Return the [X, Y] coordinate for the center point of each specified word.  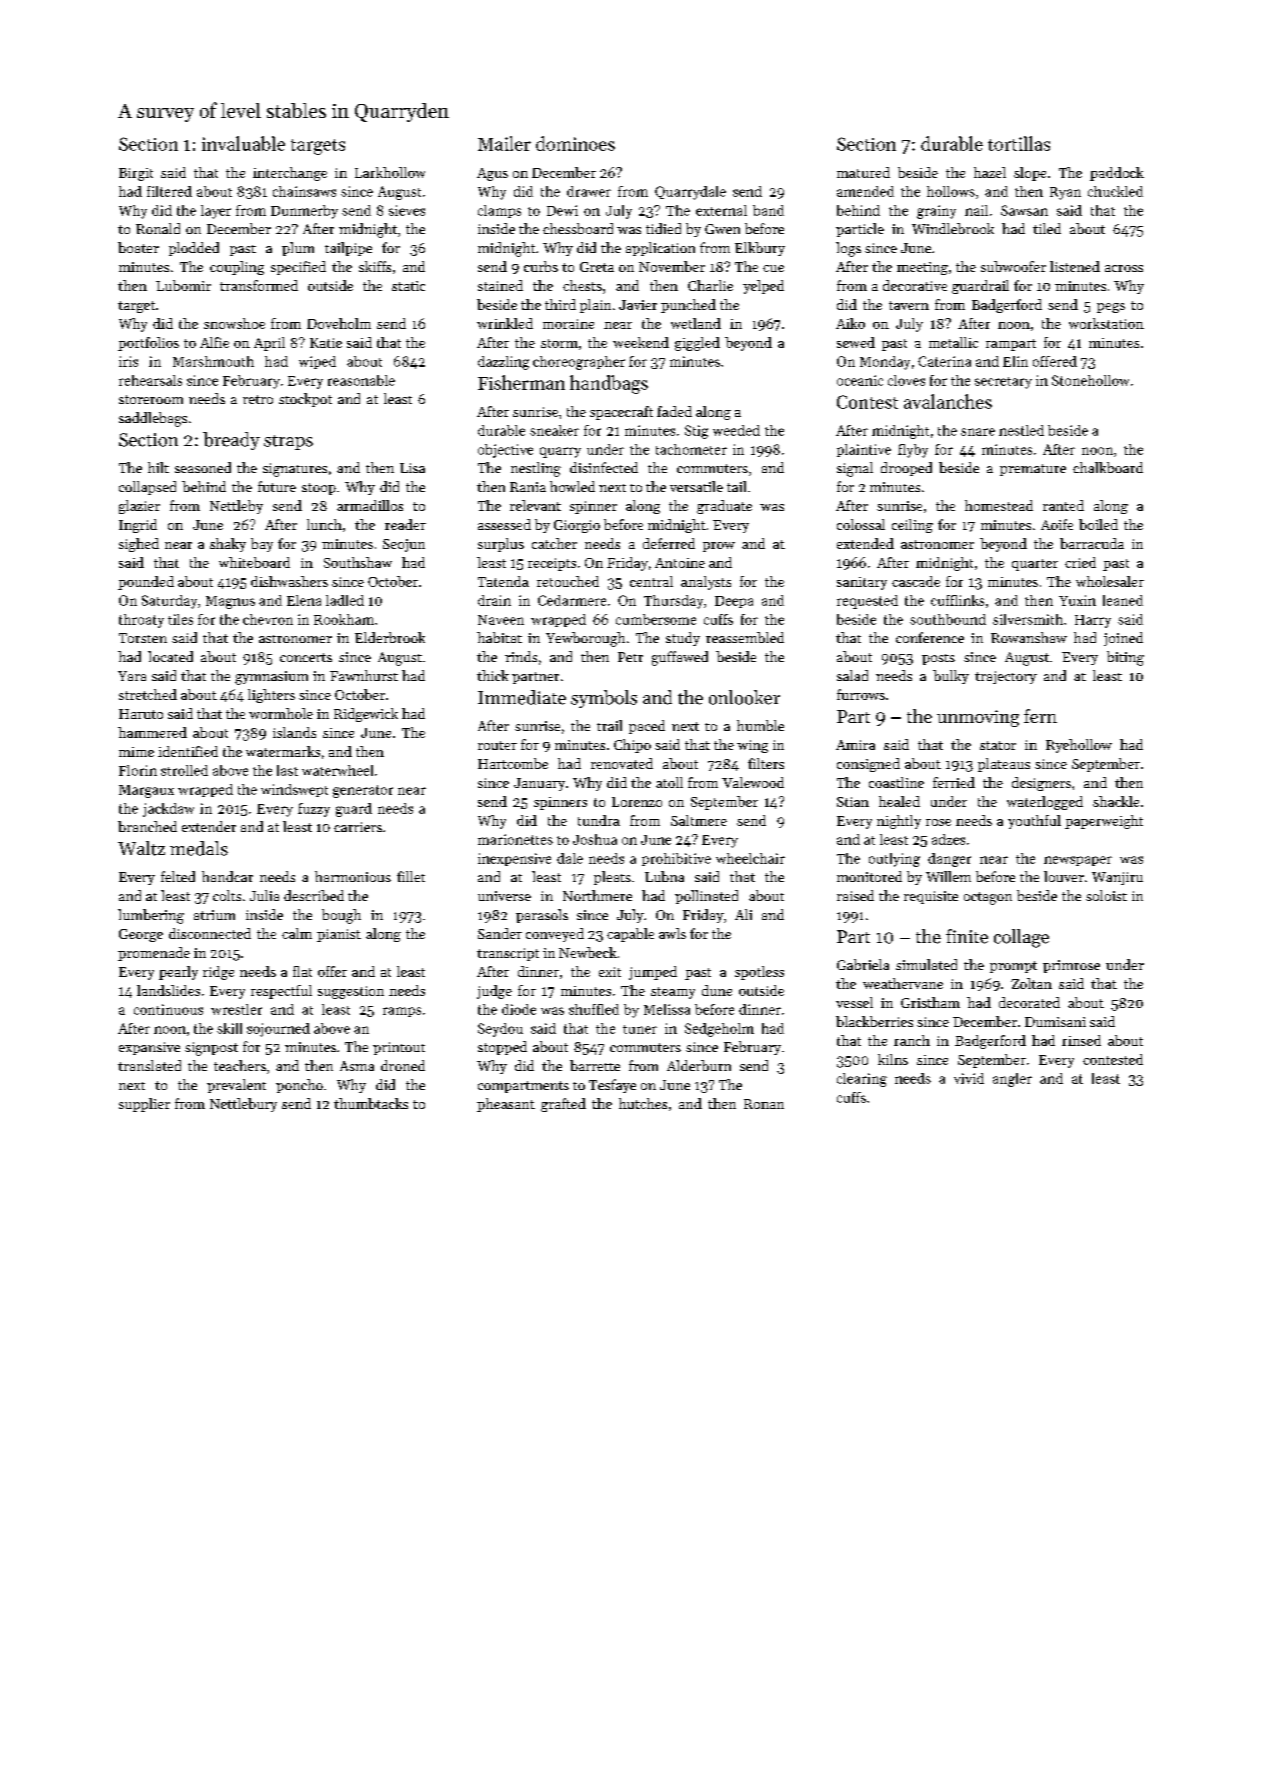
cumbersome [656, 619]
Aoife [1057, 524]
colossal [861, 524]
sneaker [554, 430]
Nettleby [236, 507]
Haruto [141, 714]
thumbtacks [371, 1103]
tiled [1047, 228]
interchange [290, 174]
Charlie [710, 285]
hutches [643, 1103]
